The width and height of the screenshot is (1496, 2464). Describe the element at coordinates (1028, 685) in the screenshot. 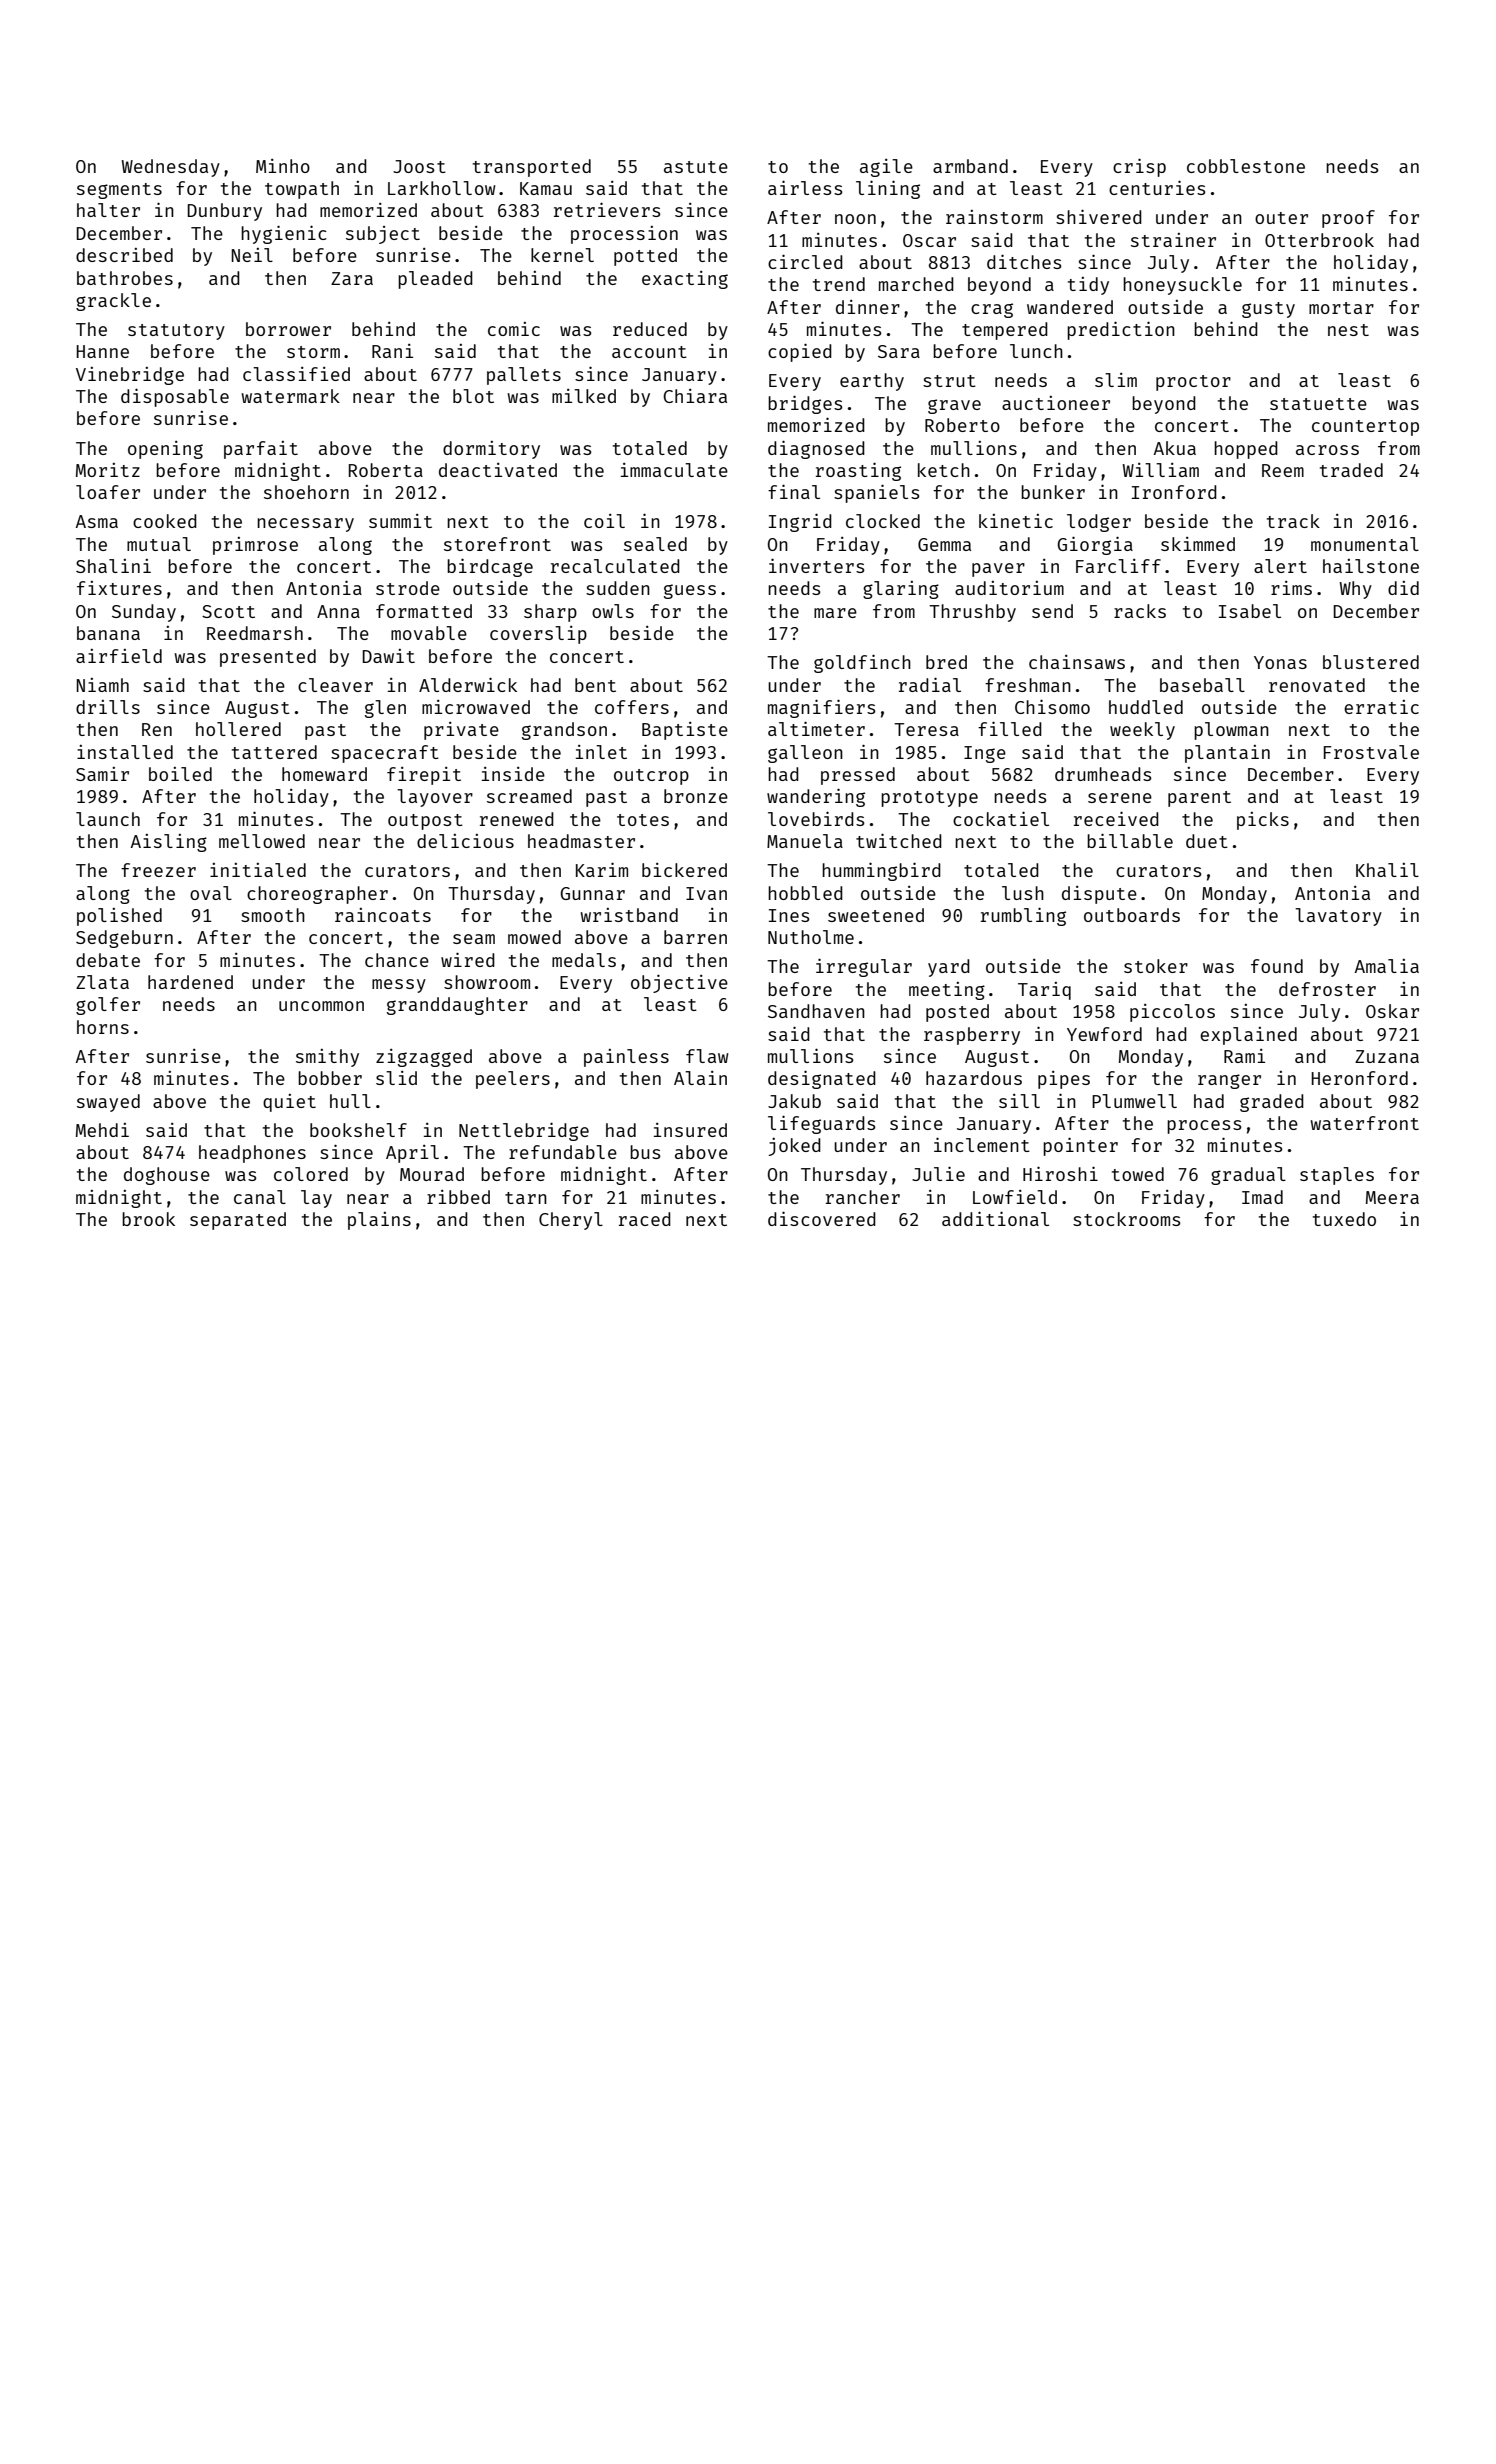

I see `freshman` at that location.
